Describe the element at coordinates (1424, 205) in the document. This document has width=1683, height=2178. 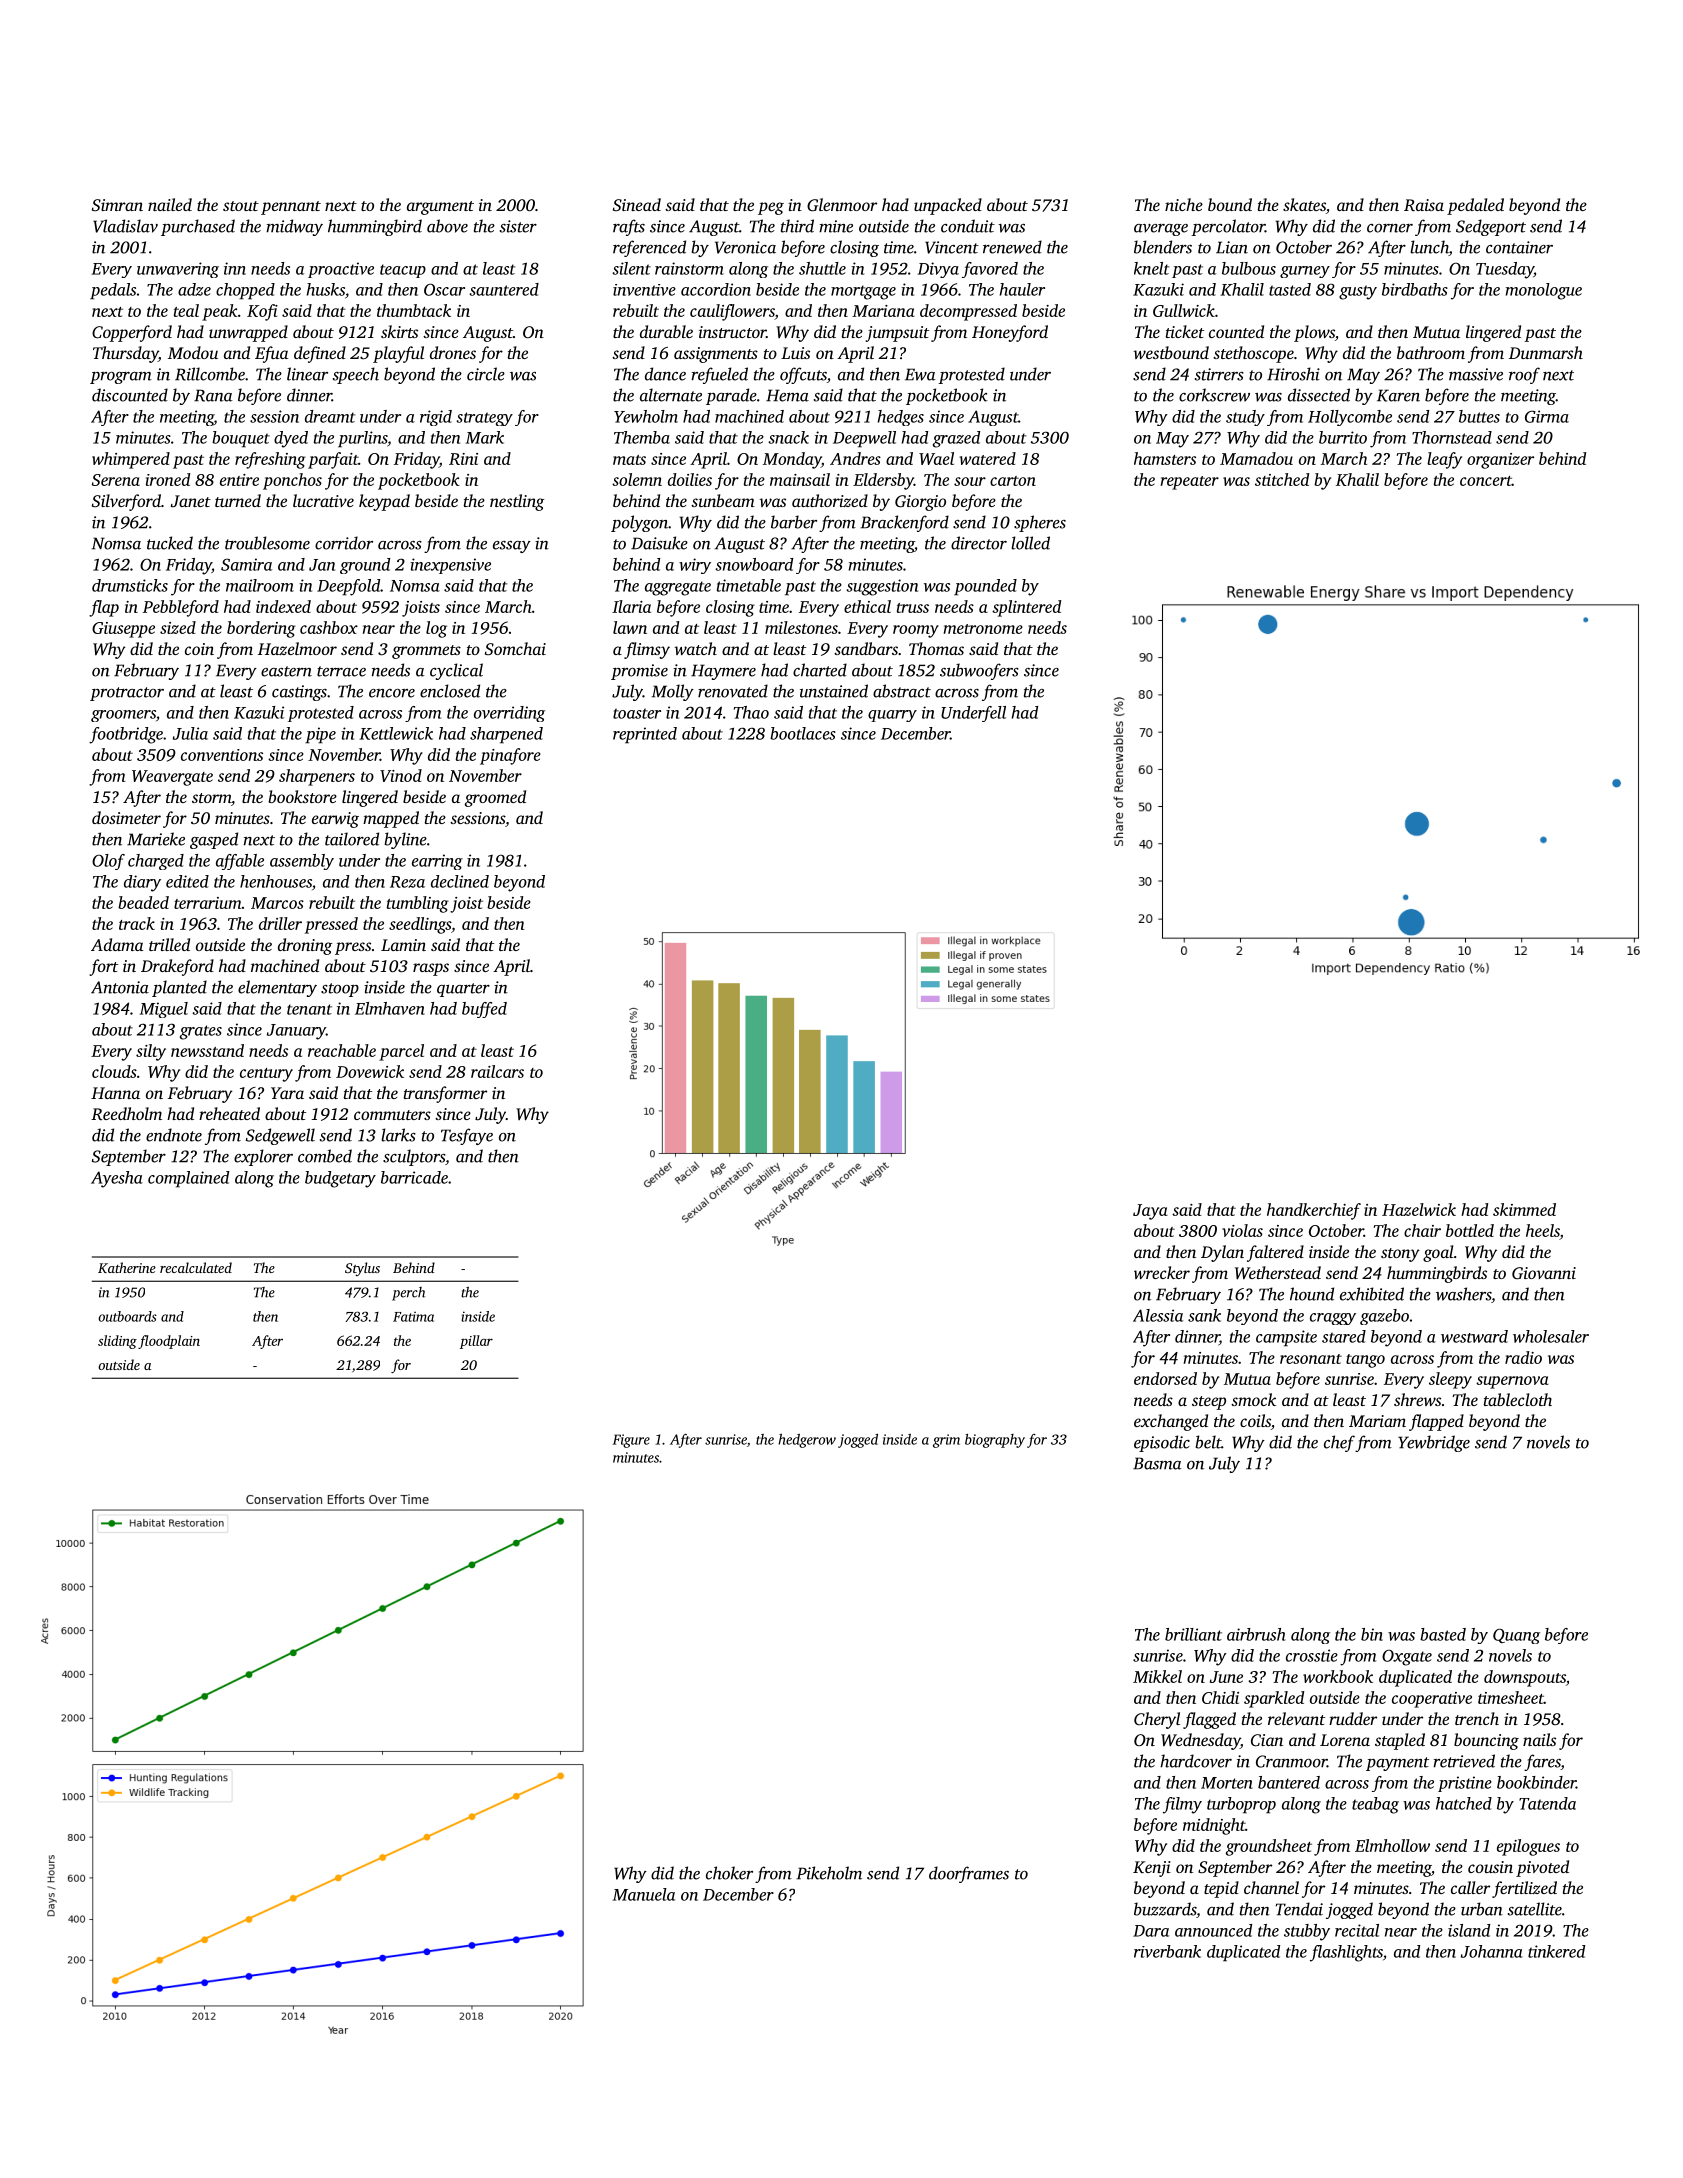
I see `Raisa` at that location.
